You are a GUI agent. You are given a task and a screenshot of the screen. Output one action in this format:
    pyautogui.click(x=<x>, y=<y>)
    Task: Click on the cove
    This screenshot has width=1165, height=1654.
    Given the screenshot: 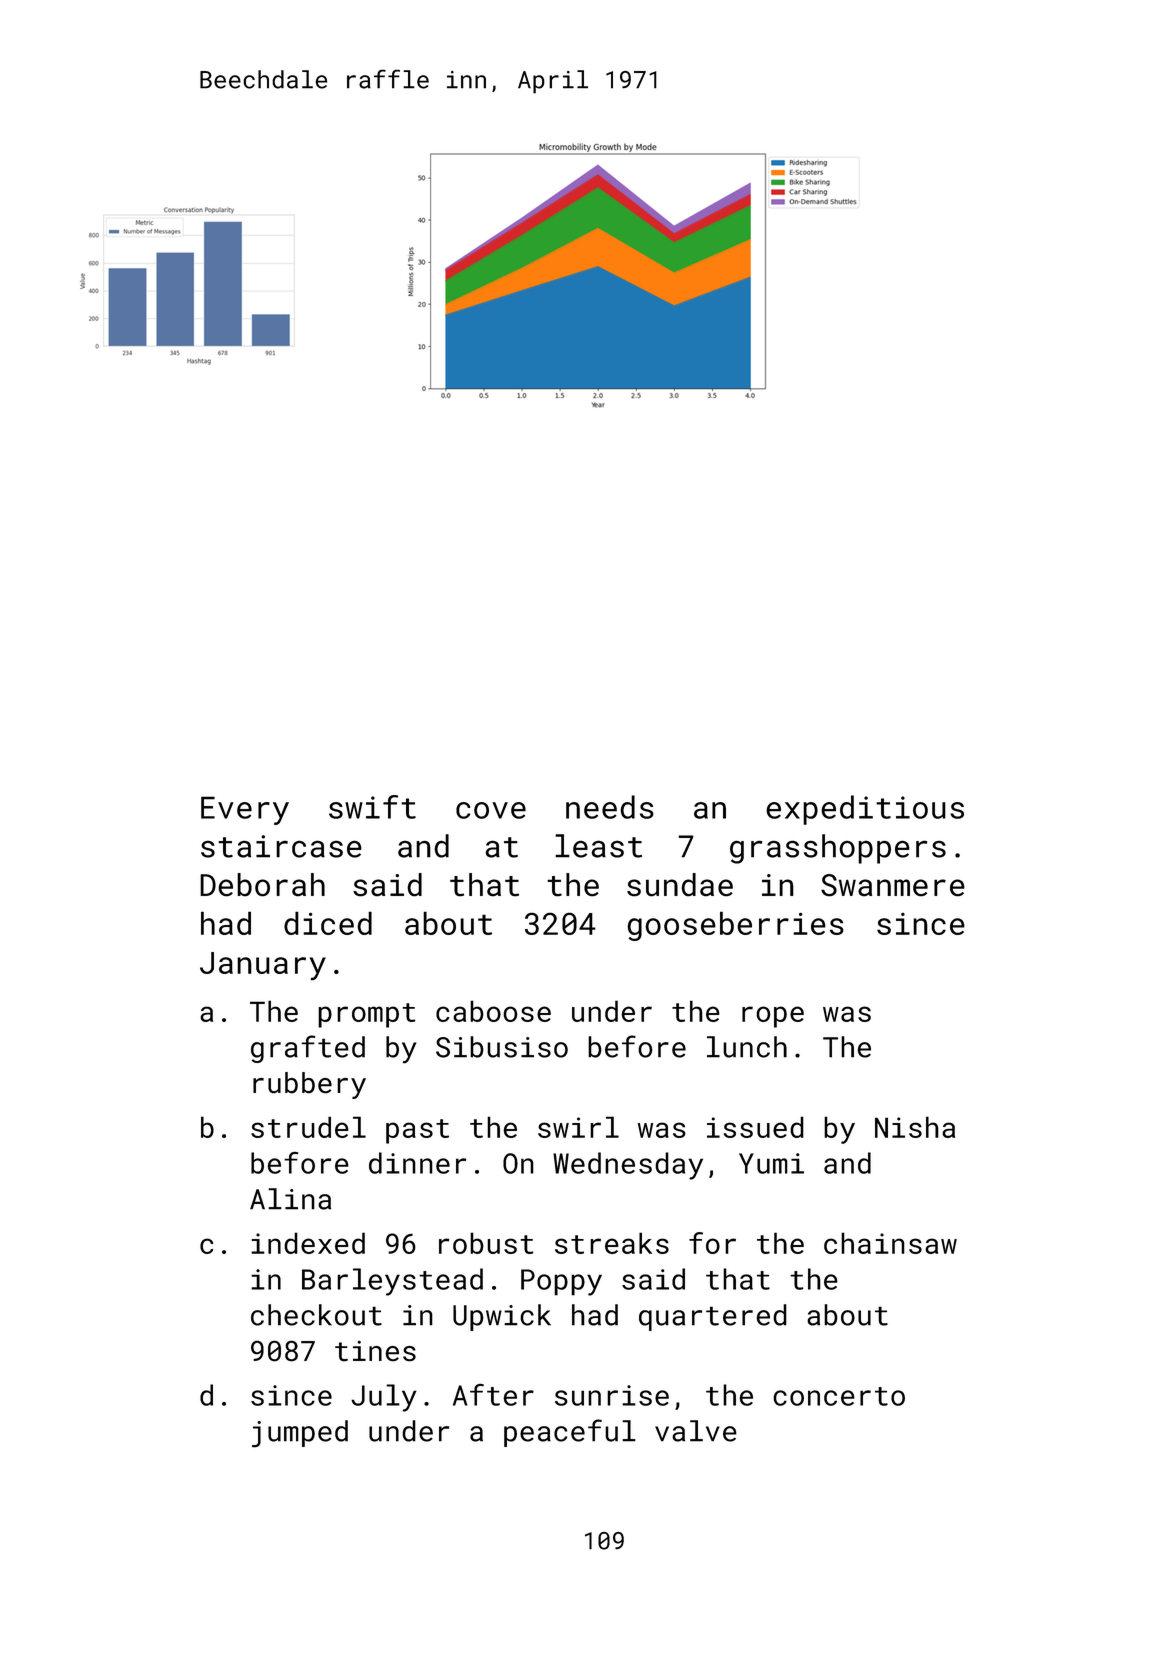 What is the action you would take?
    pyautogui.click(x=491, y=810)
